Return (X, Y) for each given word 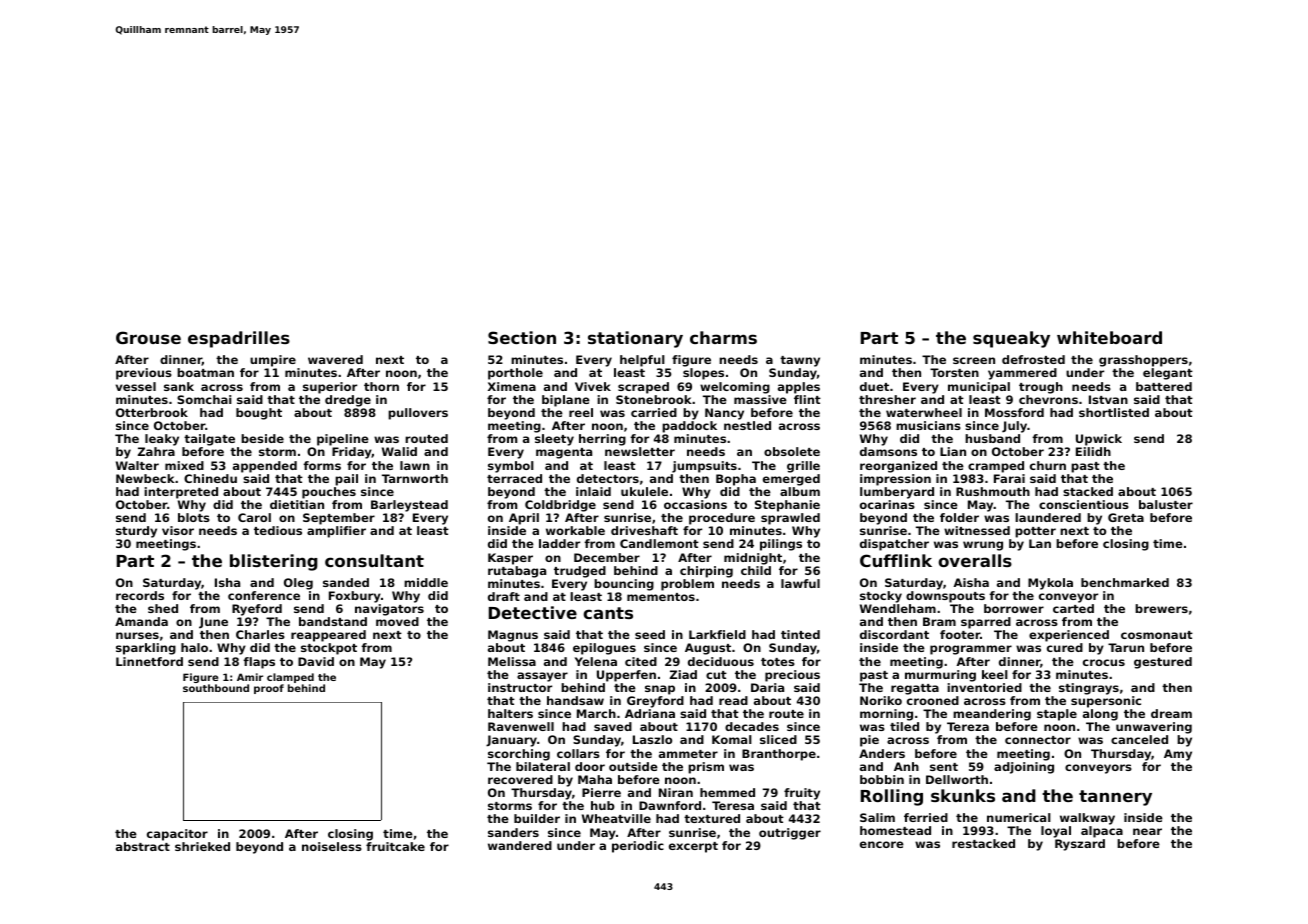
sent (944, 767)
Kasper (510, 559)
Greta (1126, 517)
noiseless (332, 846)
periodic (638, 847)
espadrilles (239, 339)
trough (1041, 388)
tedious (278, 530)
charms (723, 337)
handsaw (575, 700)
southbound (216, 688)
